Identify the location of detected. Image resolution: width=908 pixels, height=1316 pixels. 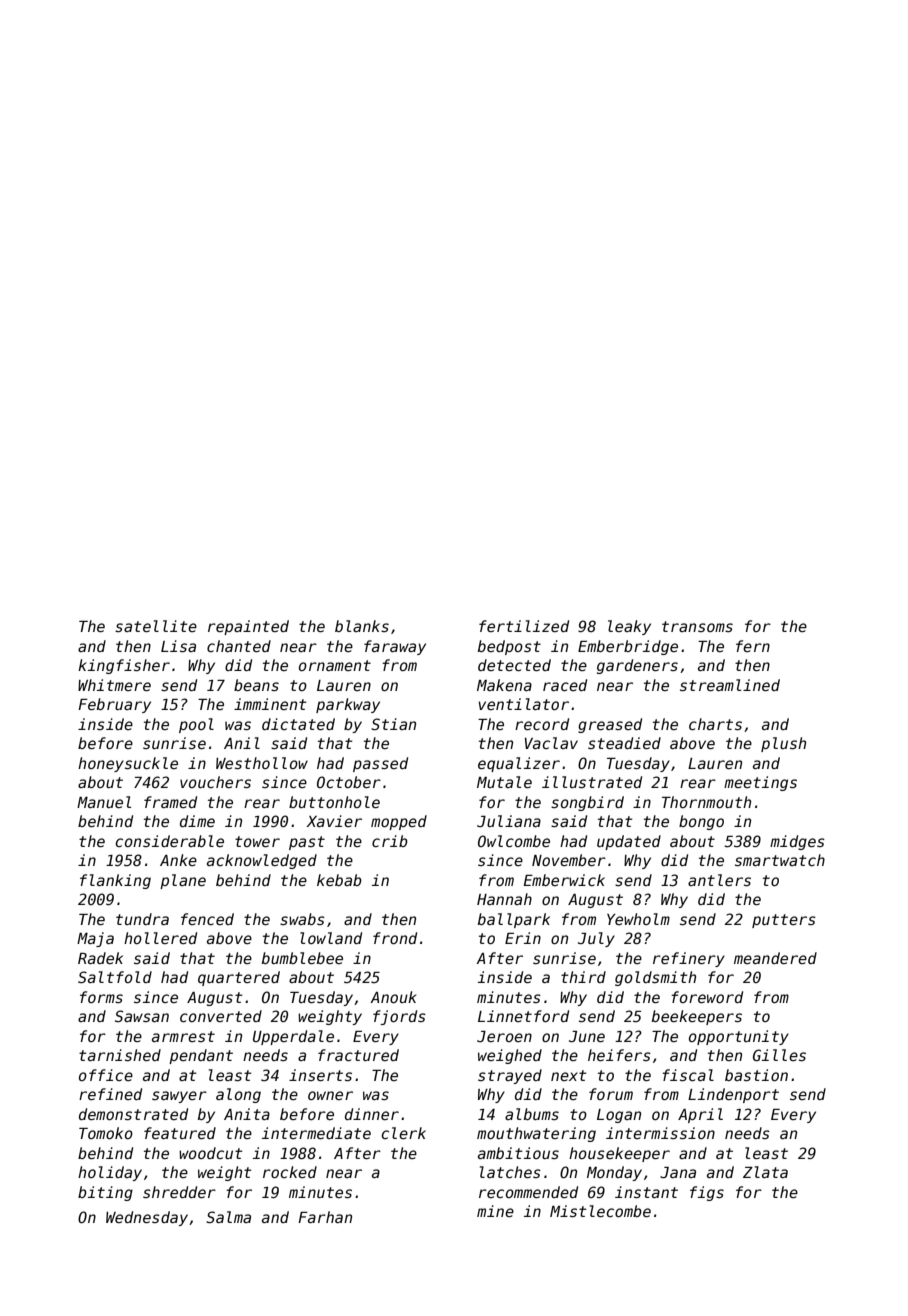
(514, 665).
